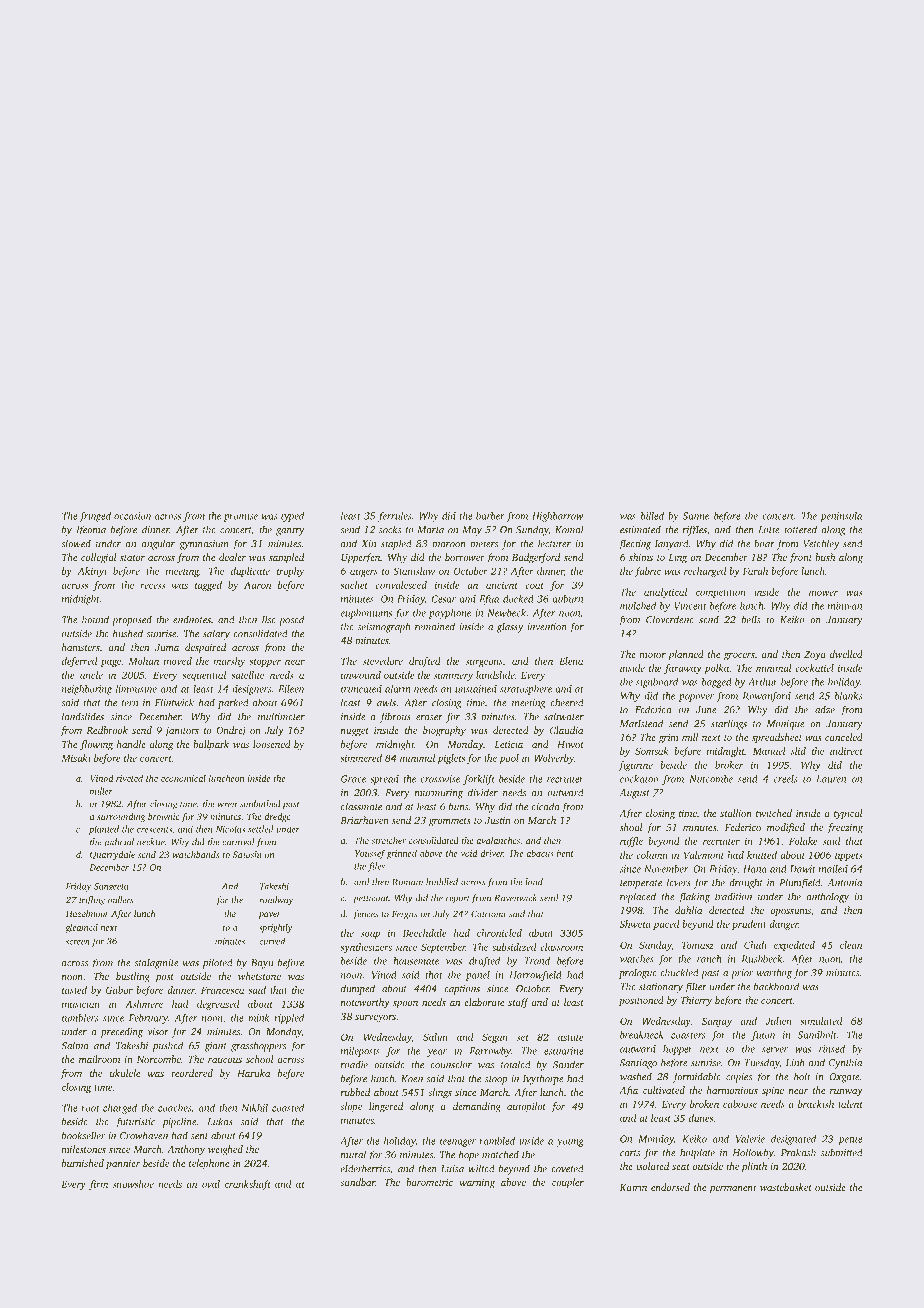 The width and height of the page is (924, 1308). I want to click on files, so click(376, 867).
